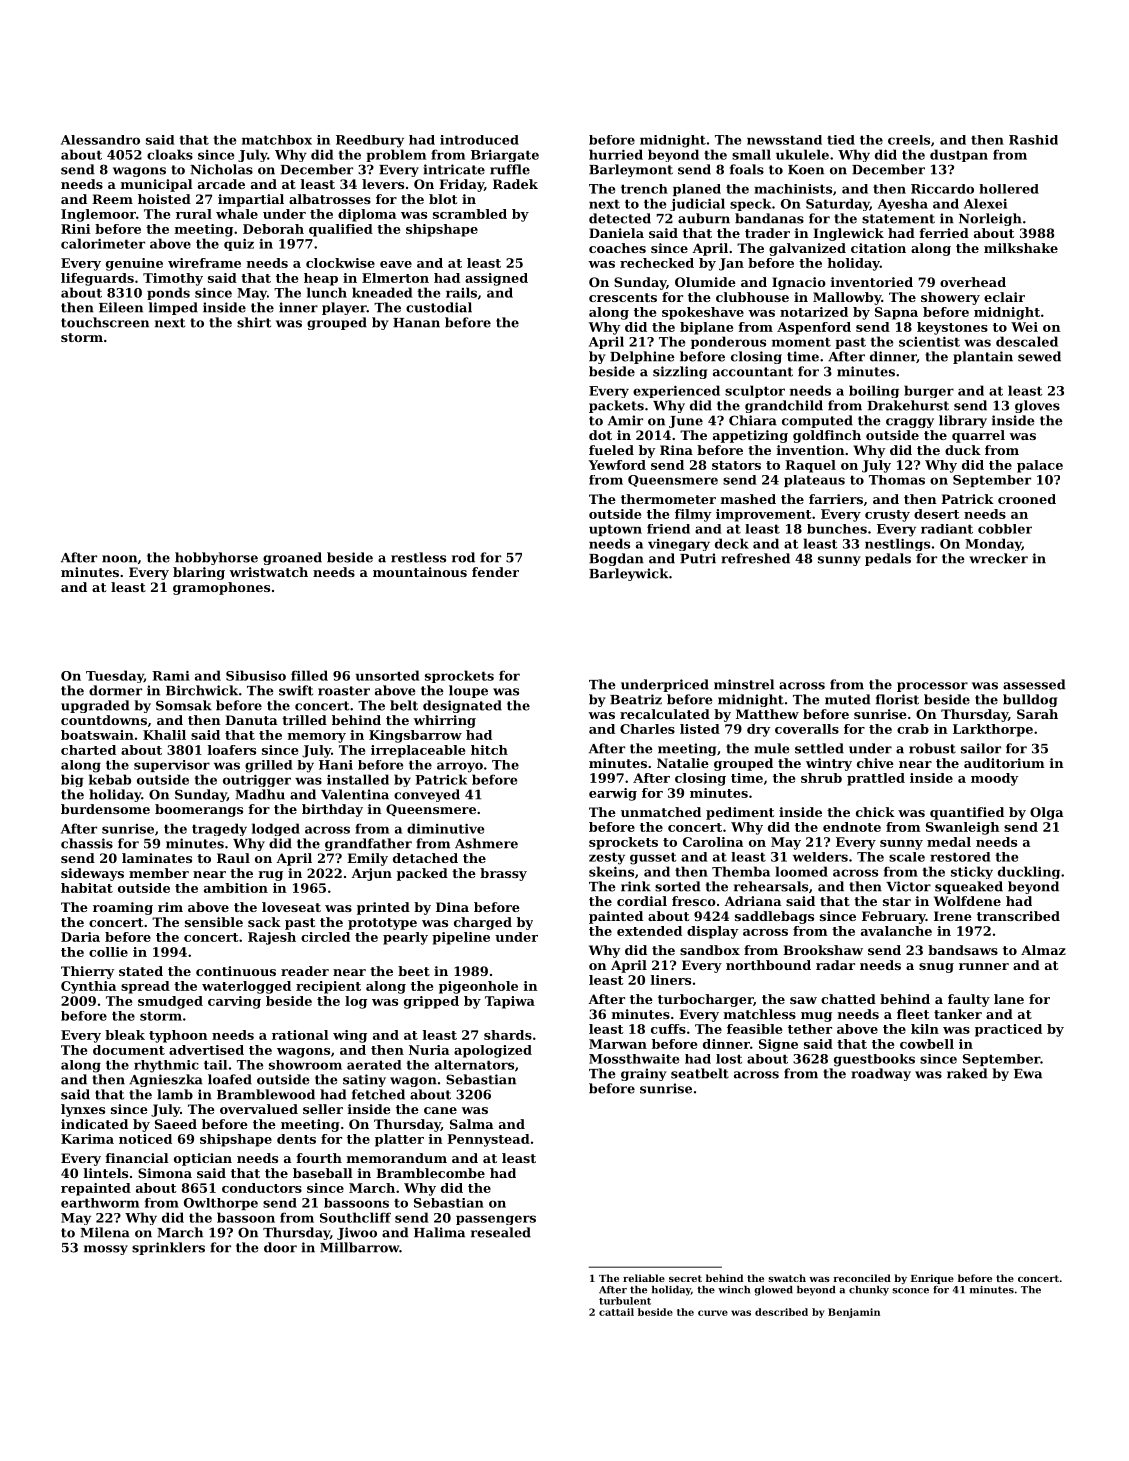 The image size is (1129, 1461). Describe the element at coordinates (216, 558) in the screenshot. I see `hobbyhorse` at that location.
